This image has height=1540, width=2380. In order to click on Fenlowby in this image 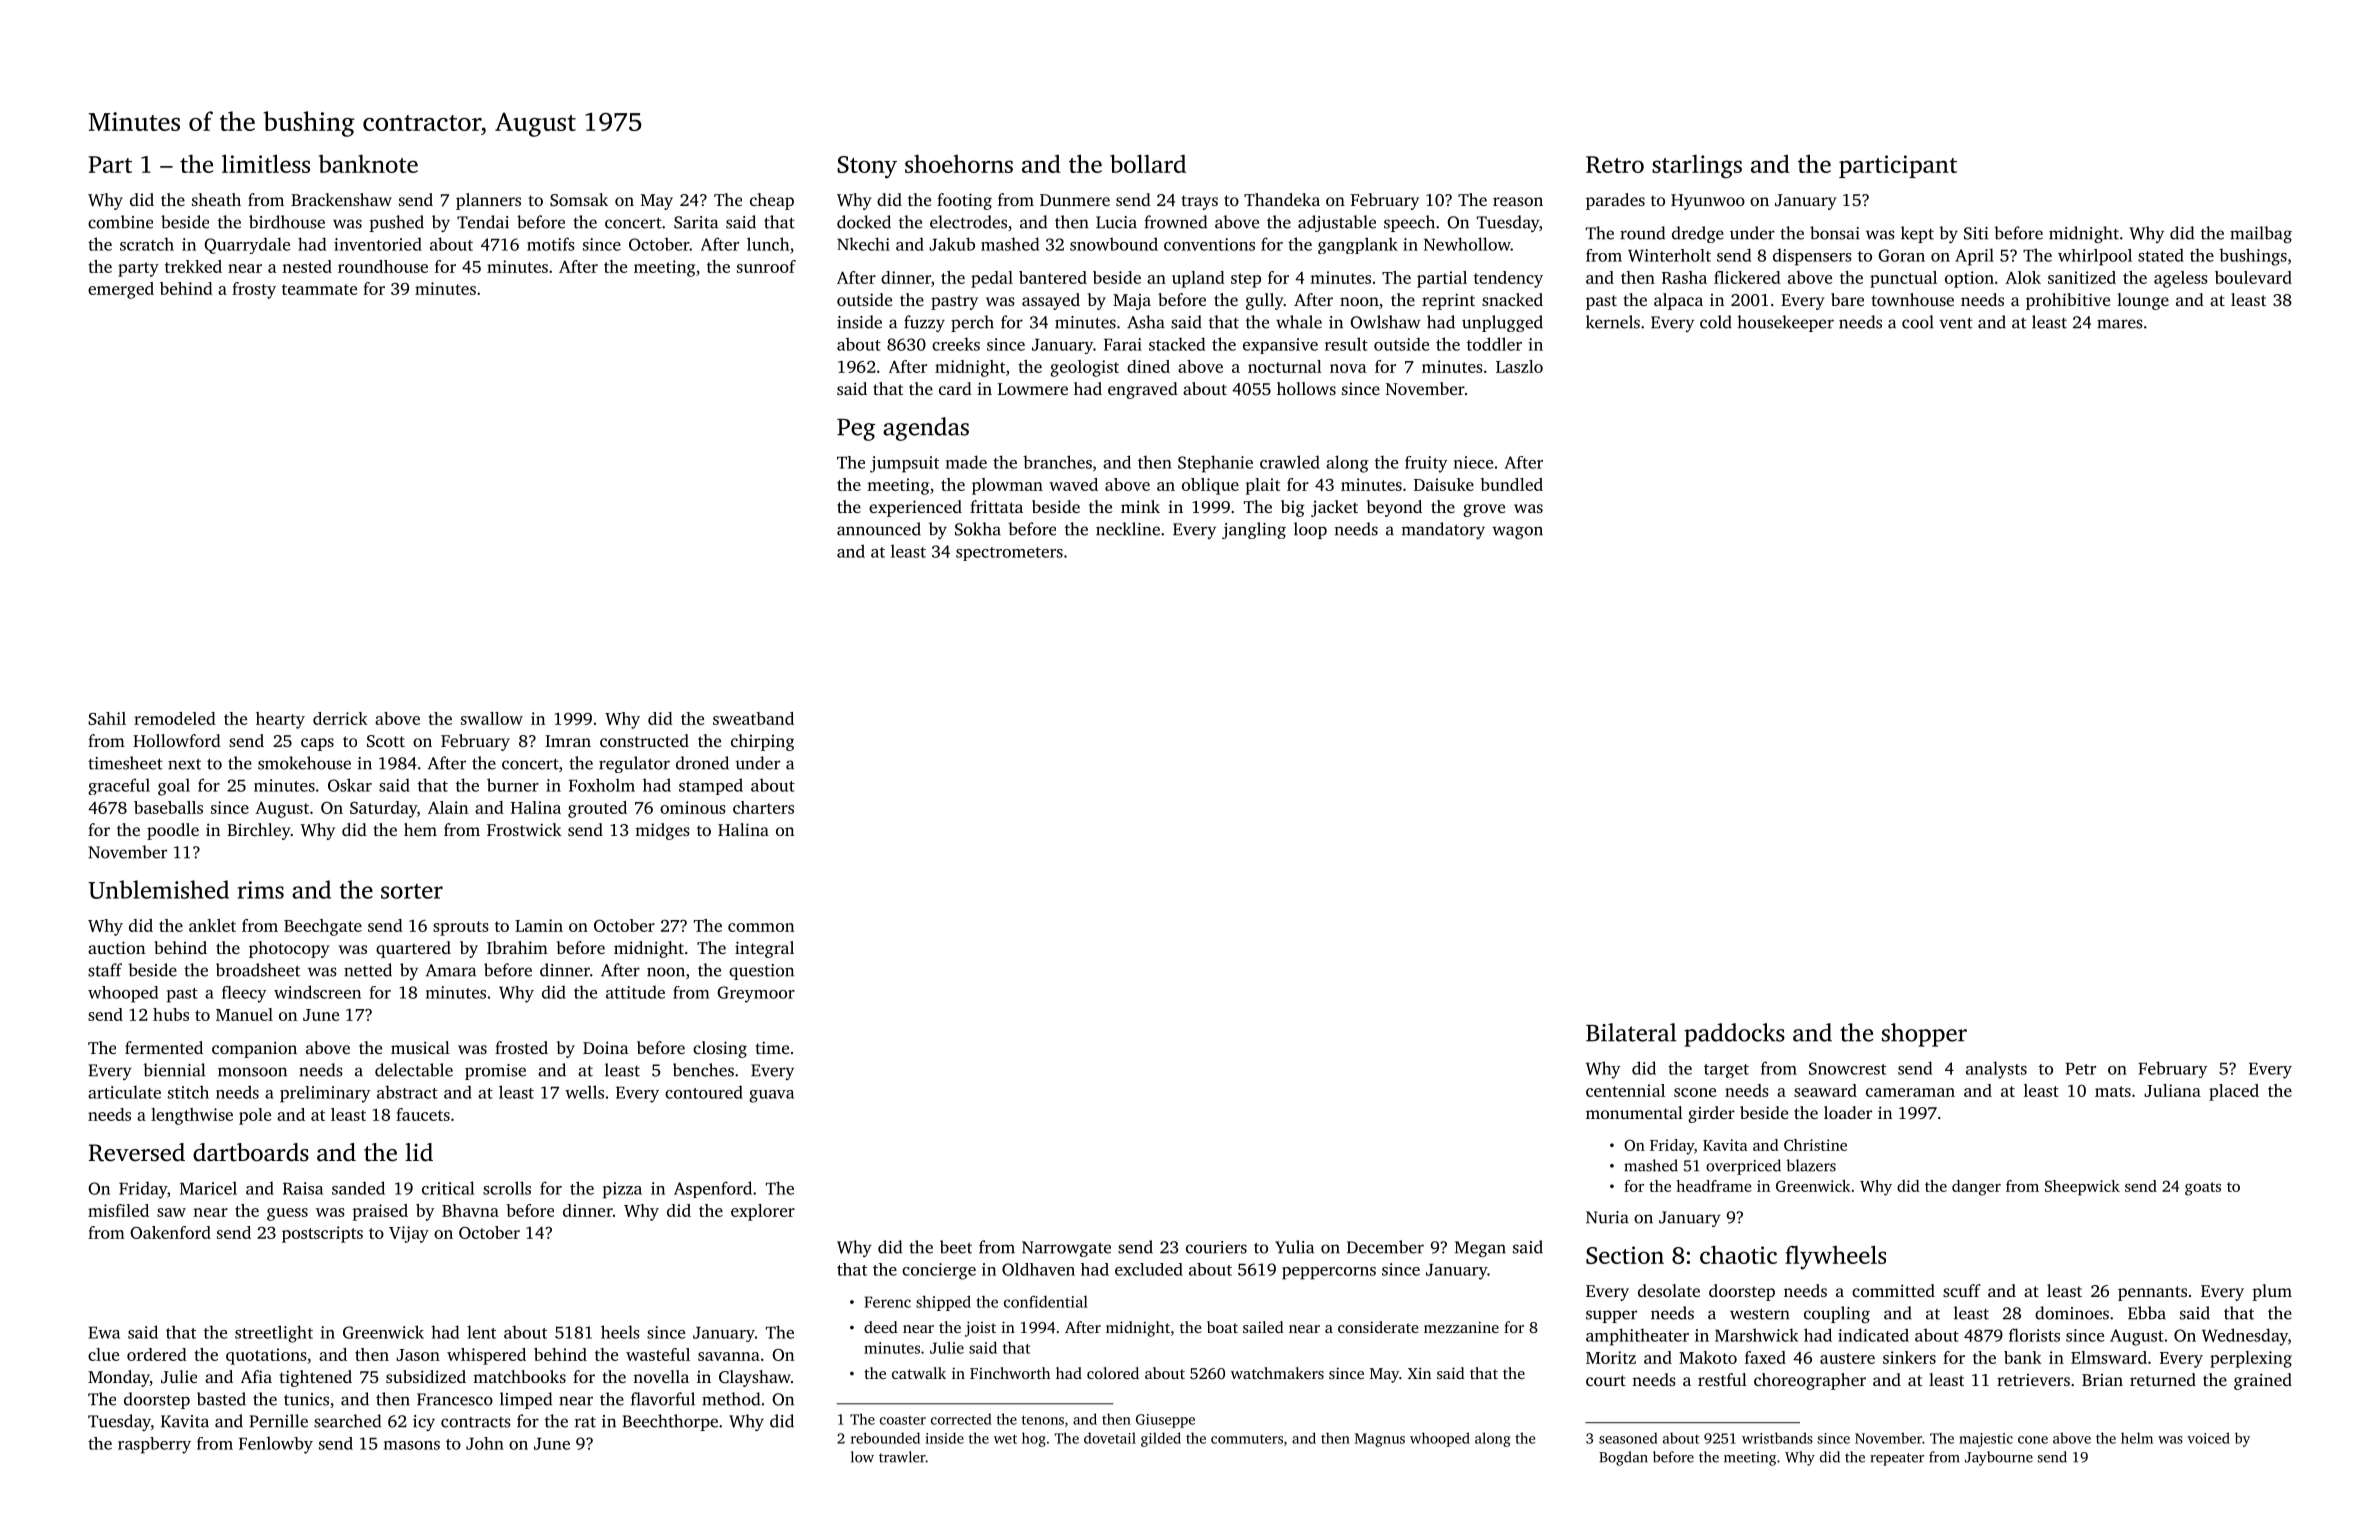, I will do `click(276, 1445)`.
